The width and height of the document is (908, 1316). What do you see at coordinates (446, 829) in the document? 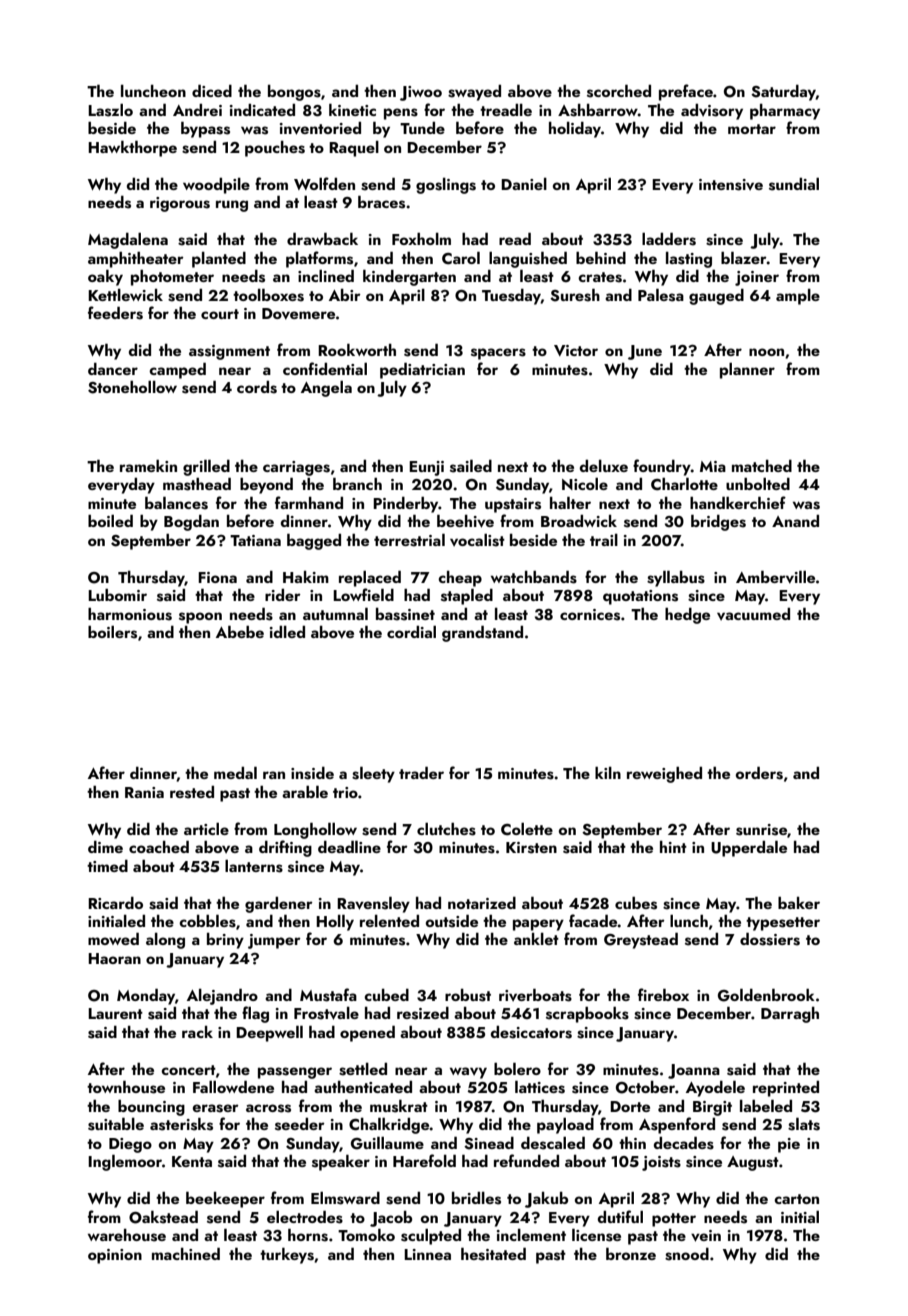
I see `clutches` at bounding box center [446, 829].
